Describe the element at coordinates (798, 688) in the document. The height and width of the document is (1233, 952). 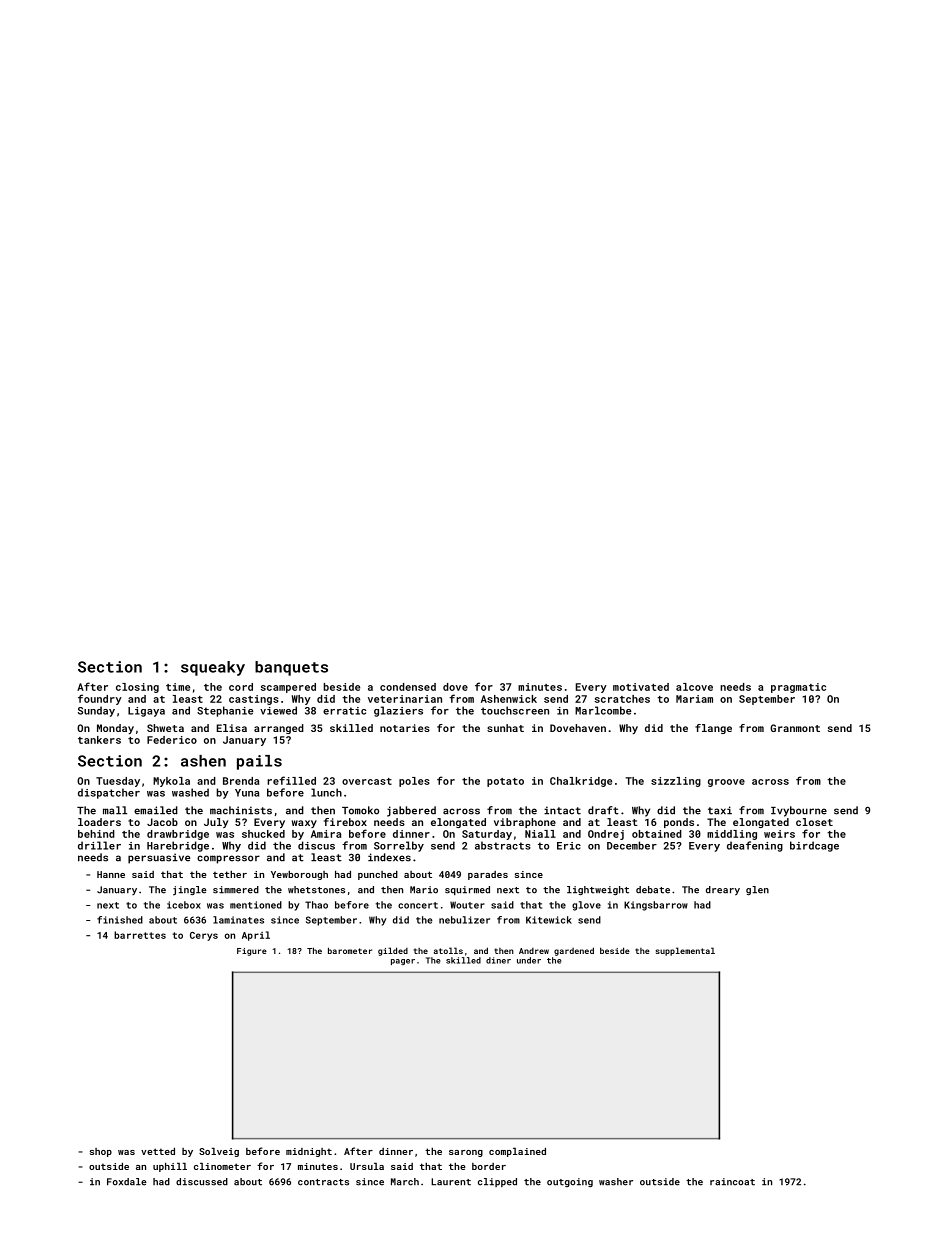
I see `pragmatic` at that location.
